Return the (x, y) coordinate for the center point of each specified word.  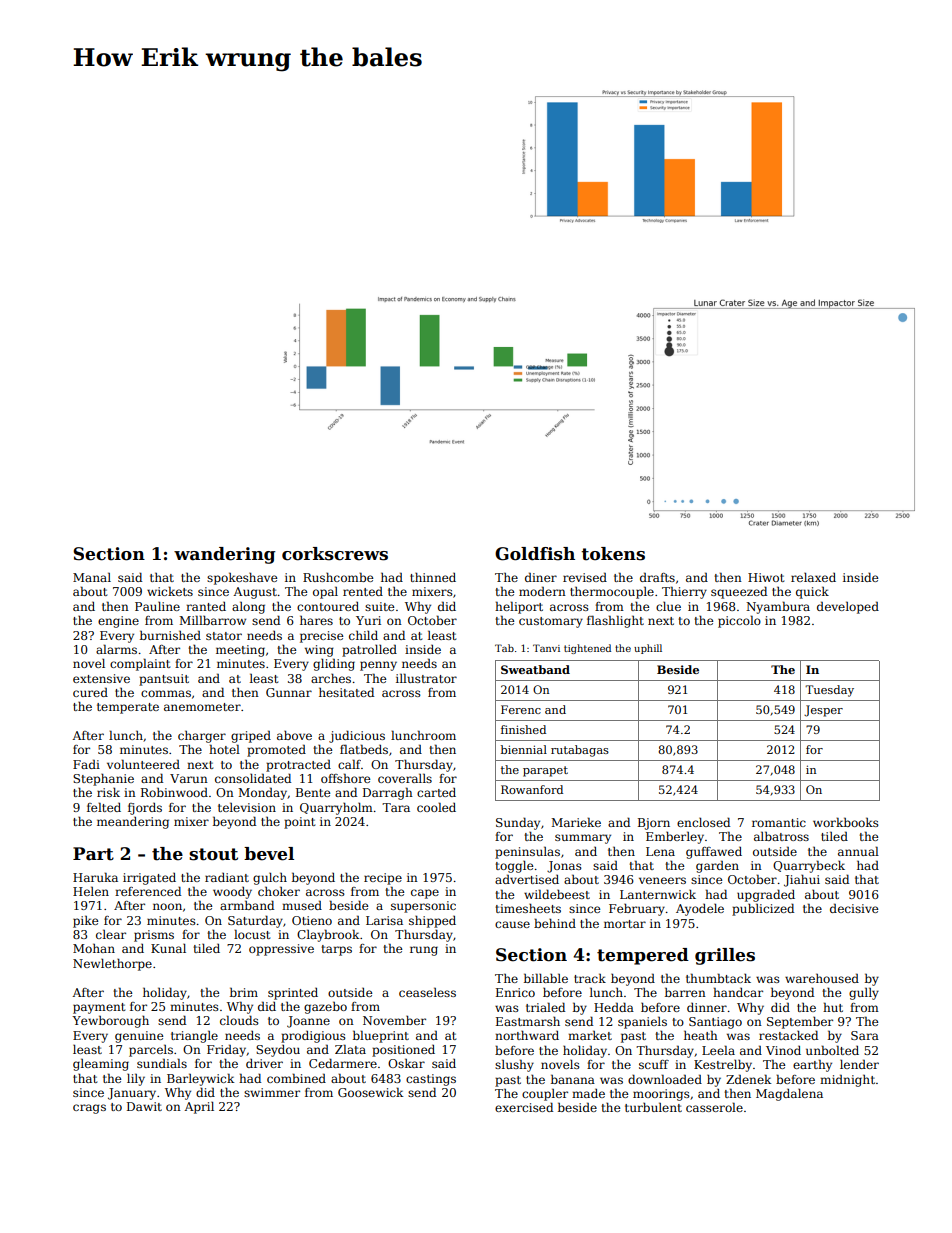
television (247, 807)
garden (717, 866)
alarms (116, 649)
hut (833, 1007)
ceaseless (427, 992)
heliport (519, 607)
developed (848, 607)
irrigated (149, 879)
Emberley (675, 837)
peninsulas (527, 852)
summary (583, 839)
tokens (613, 554)
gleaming (101, 1064)
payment (99, 1008)
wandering (225, 555)
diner (541, 577)
